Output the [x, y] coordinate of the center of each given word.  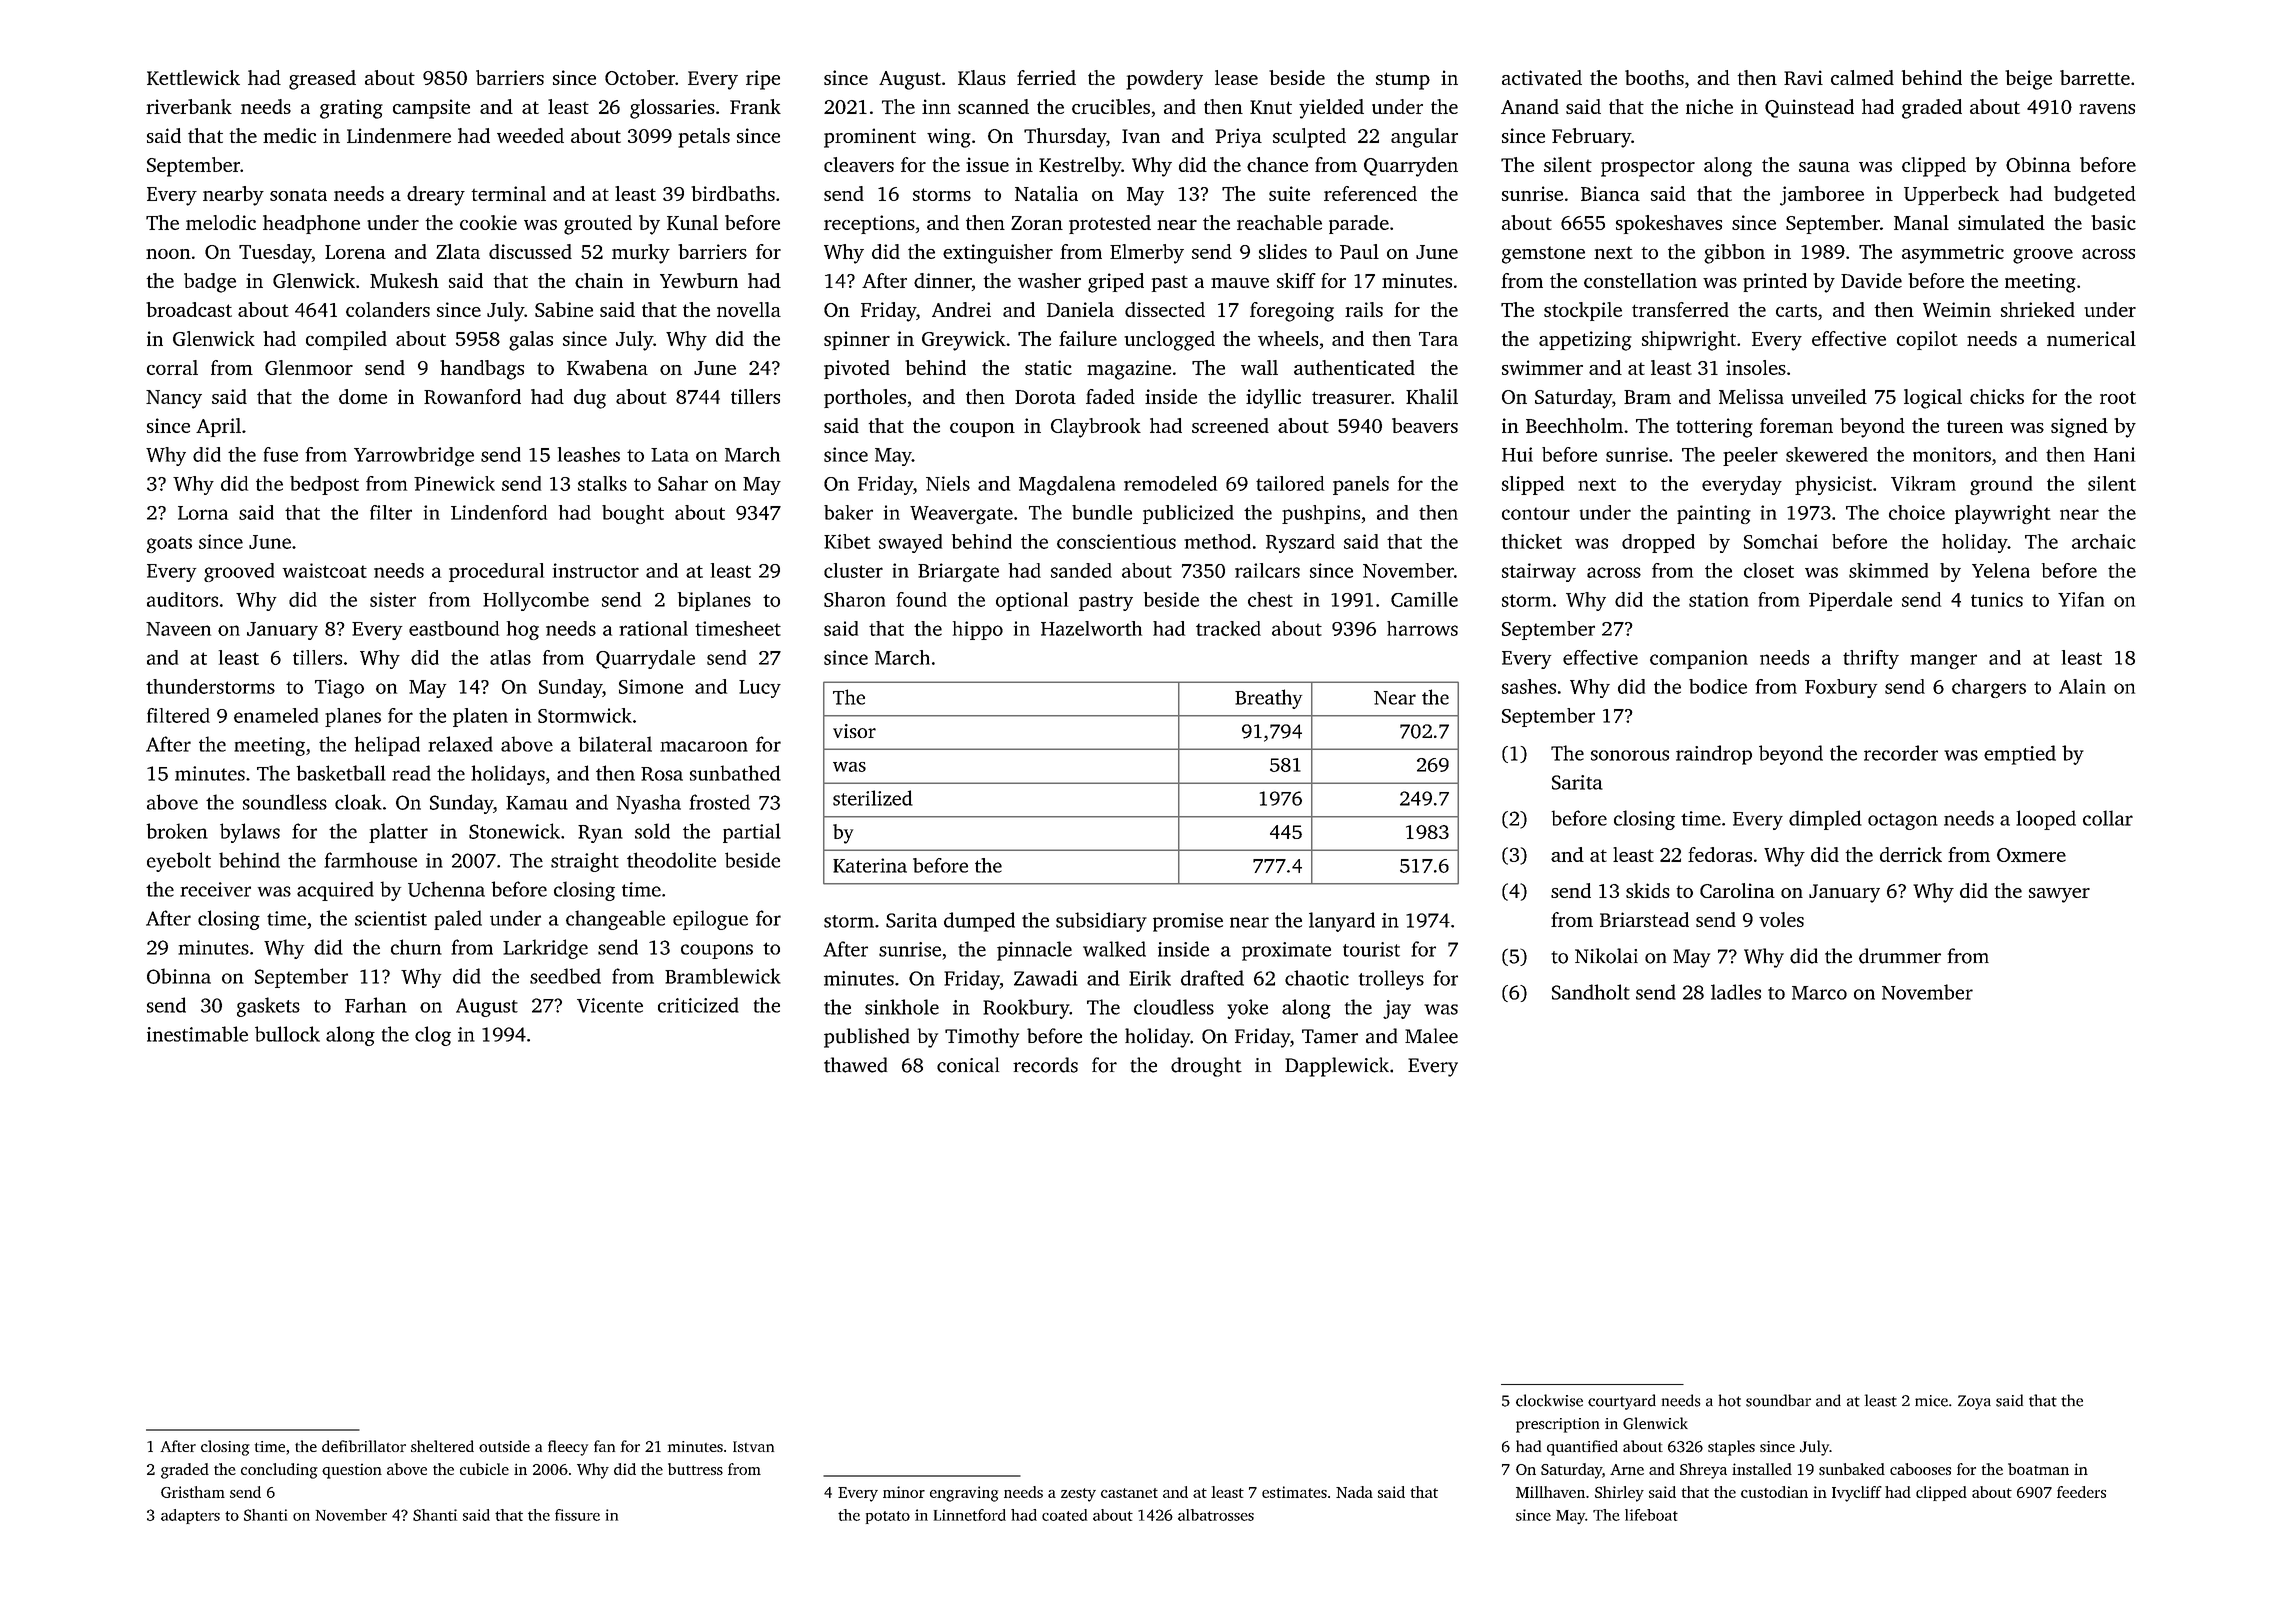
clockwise [1549, 1400]
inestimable [197, 1034]
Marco [1819, 993]
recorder [1901, 753]
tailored [1290, 483]
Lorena [355, 252]
